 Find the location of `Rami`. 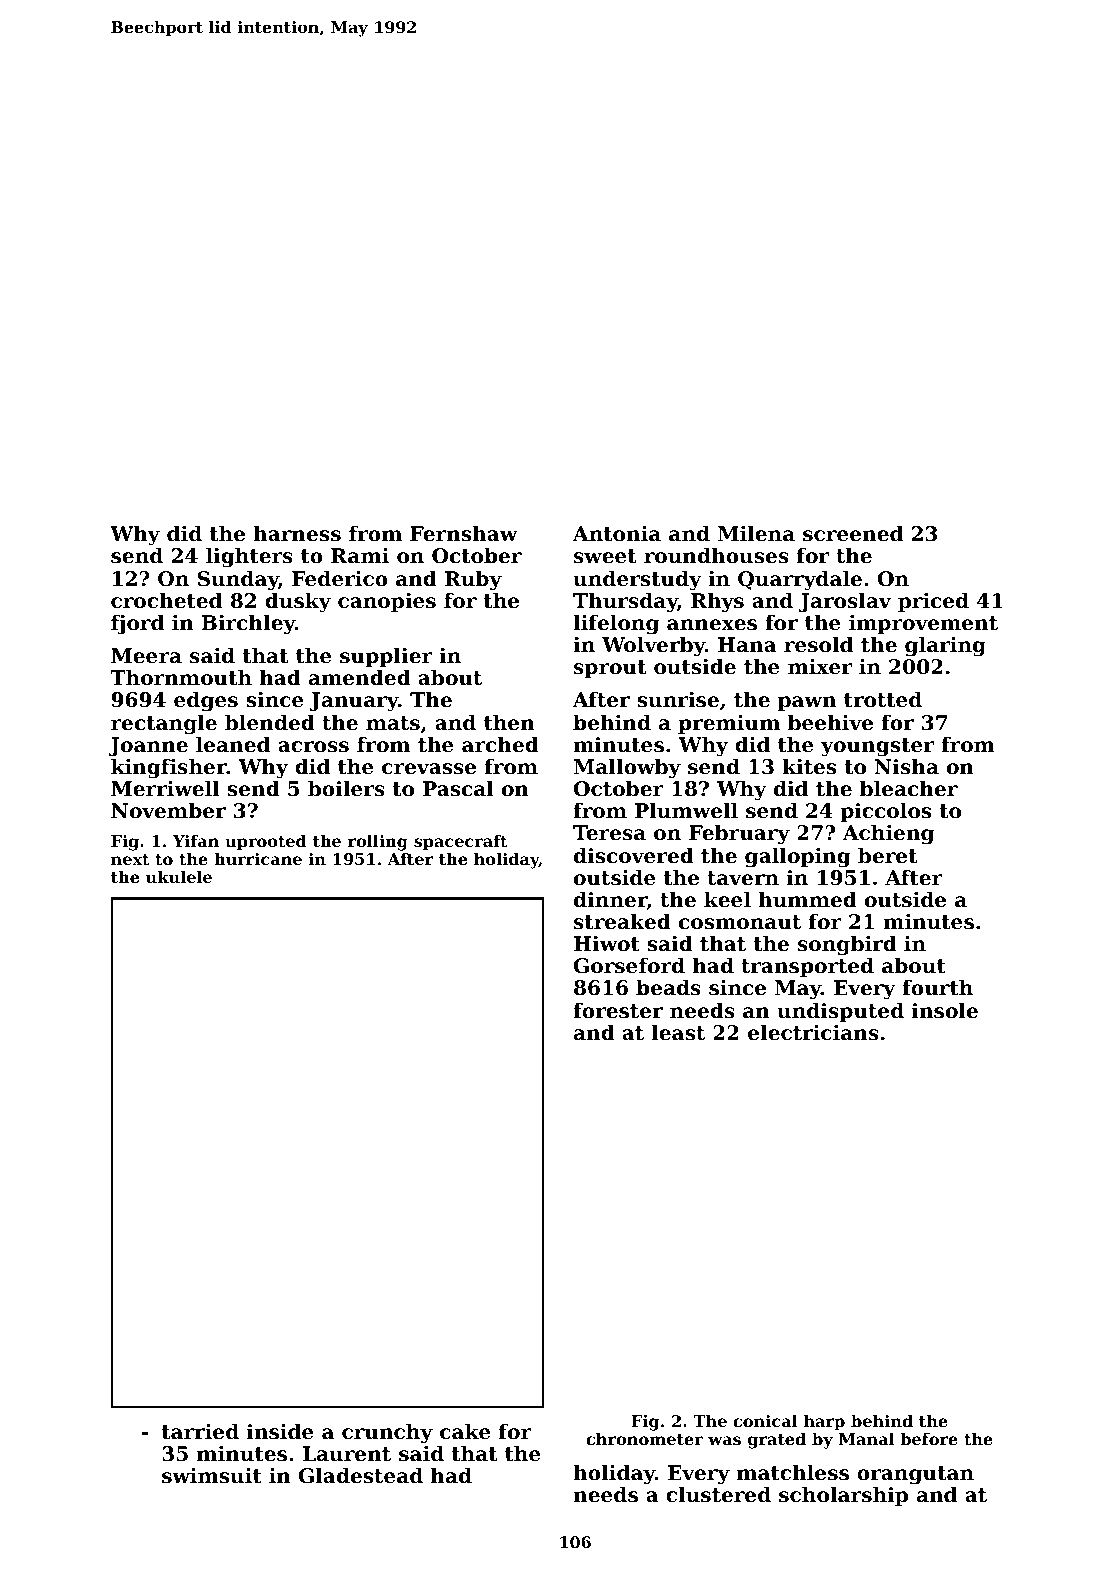

Rami is located at coordinates (360, 555).
